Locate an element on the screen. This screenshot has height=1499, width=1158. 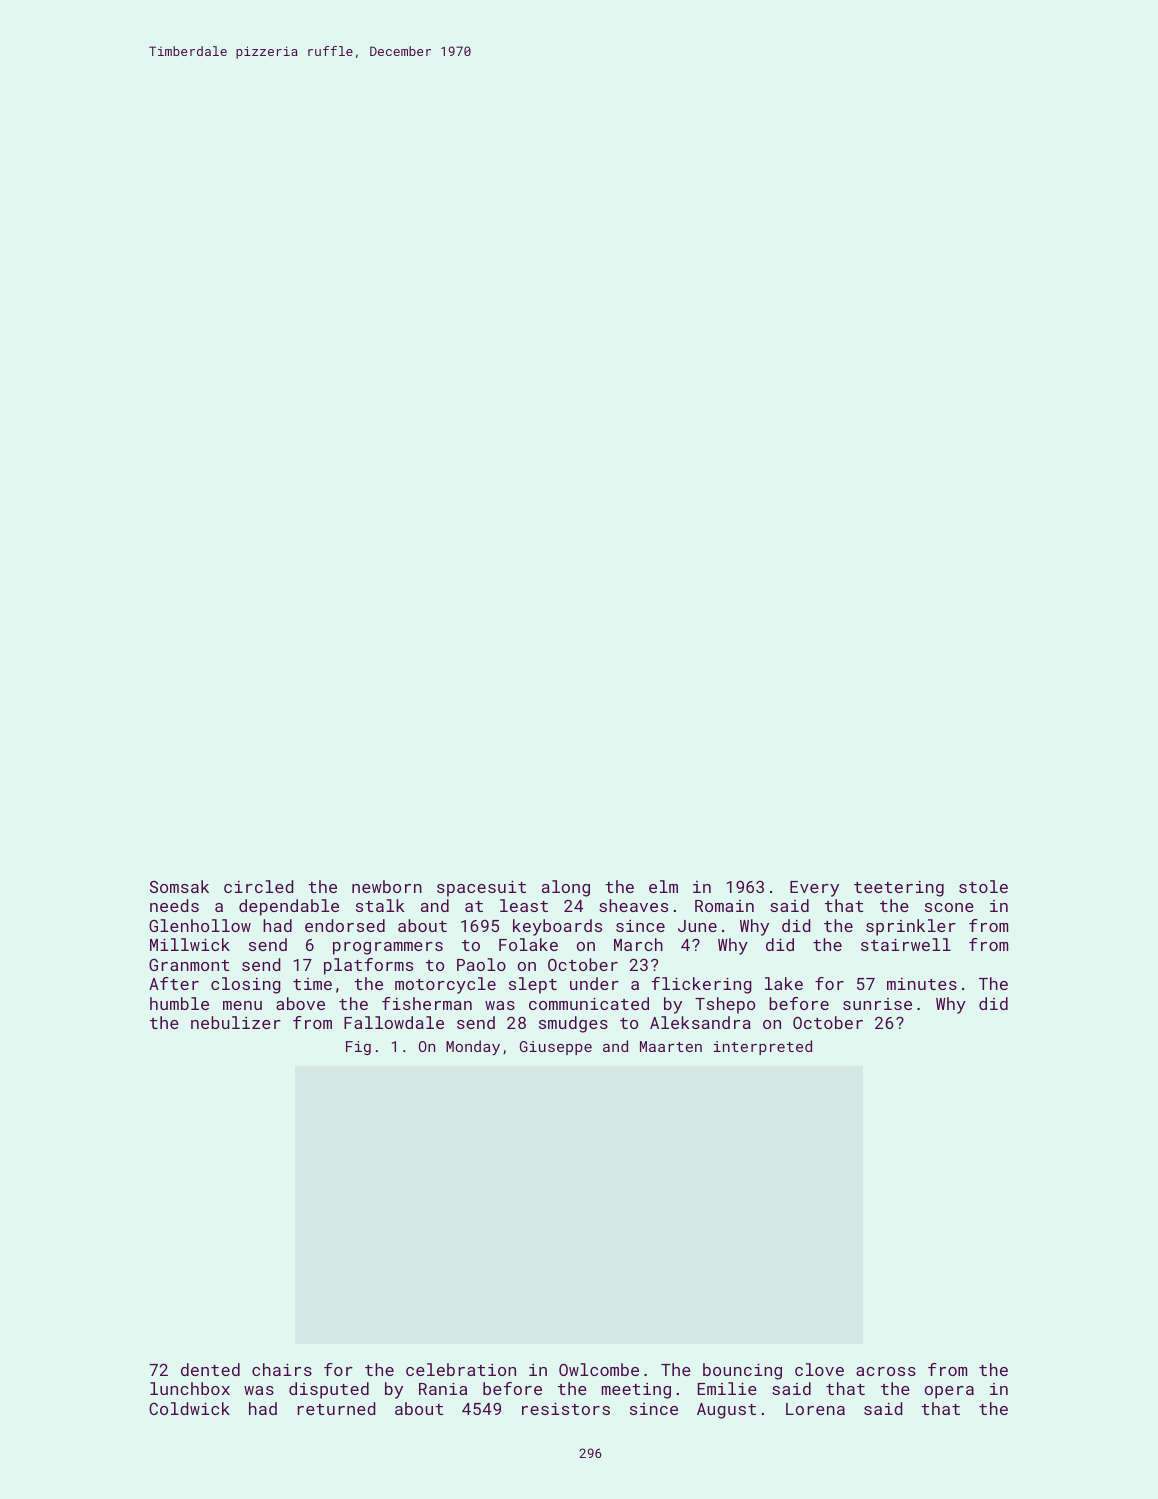
Owlcombe is located at coordinates (599, 1369).
